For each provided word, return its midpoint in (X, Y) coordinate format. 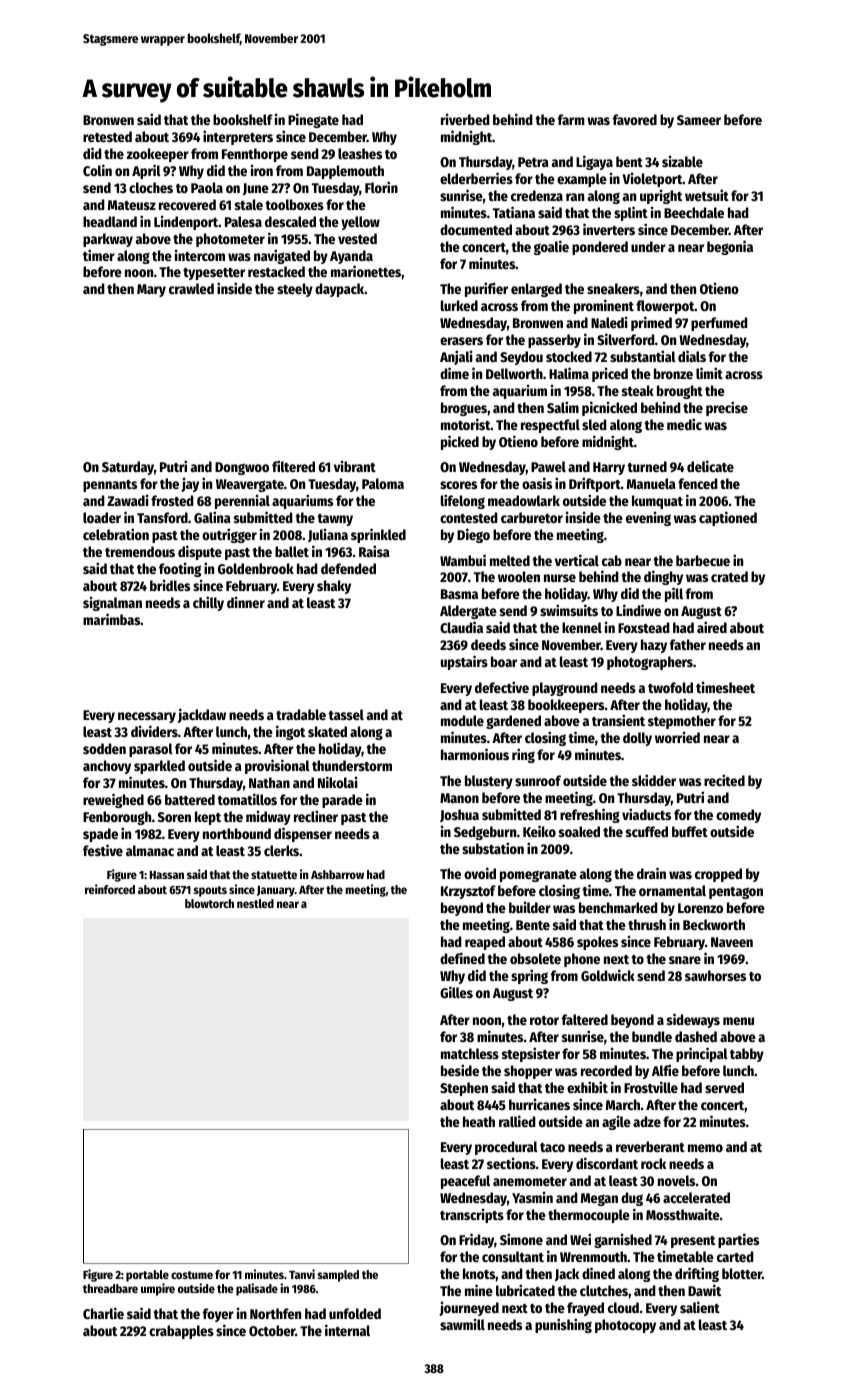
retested (107, 136)
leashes (360, 153)
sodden (104, 748)
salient (700, 1307)
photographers (650, 663)
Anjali (456, 357)
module (462, 720)
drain (651, 873)
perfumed (719, 324)
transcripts (472, 1216)
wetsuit (707, 195)
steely (295, 290)
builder (530, 907)
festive (103, 850)
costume (192, 1275)
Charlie (103, 1313)
